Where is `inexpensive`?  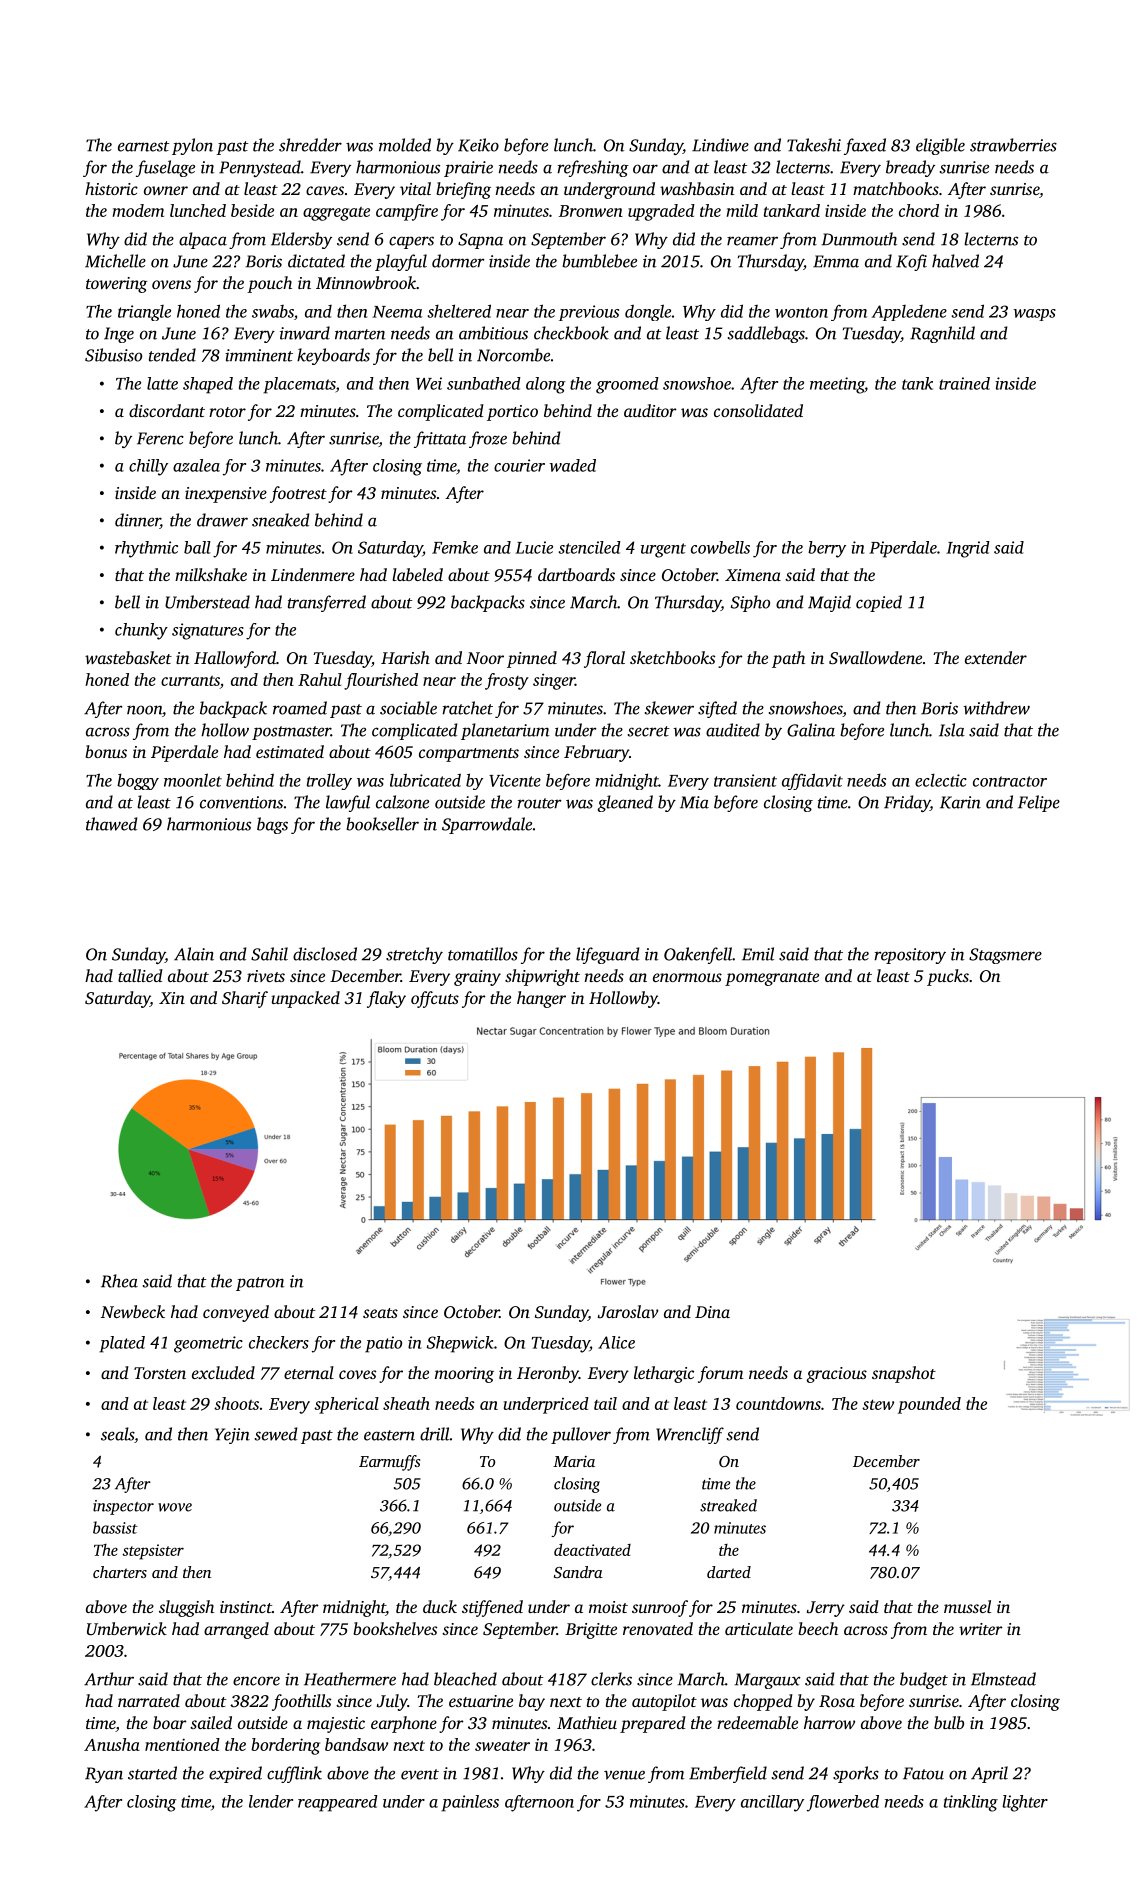 inexpensive is located at coordinates (226, 495).
